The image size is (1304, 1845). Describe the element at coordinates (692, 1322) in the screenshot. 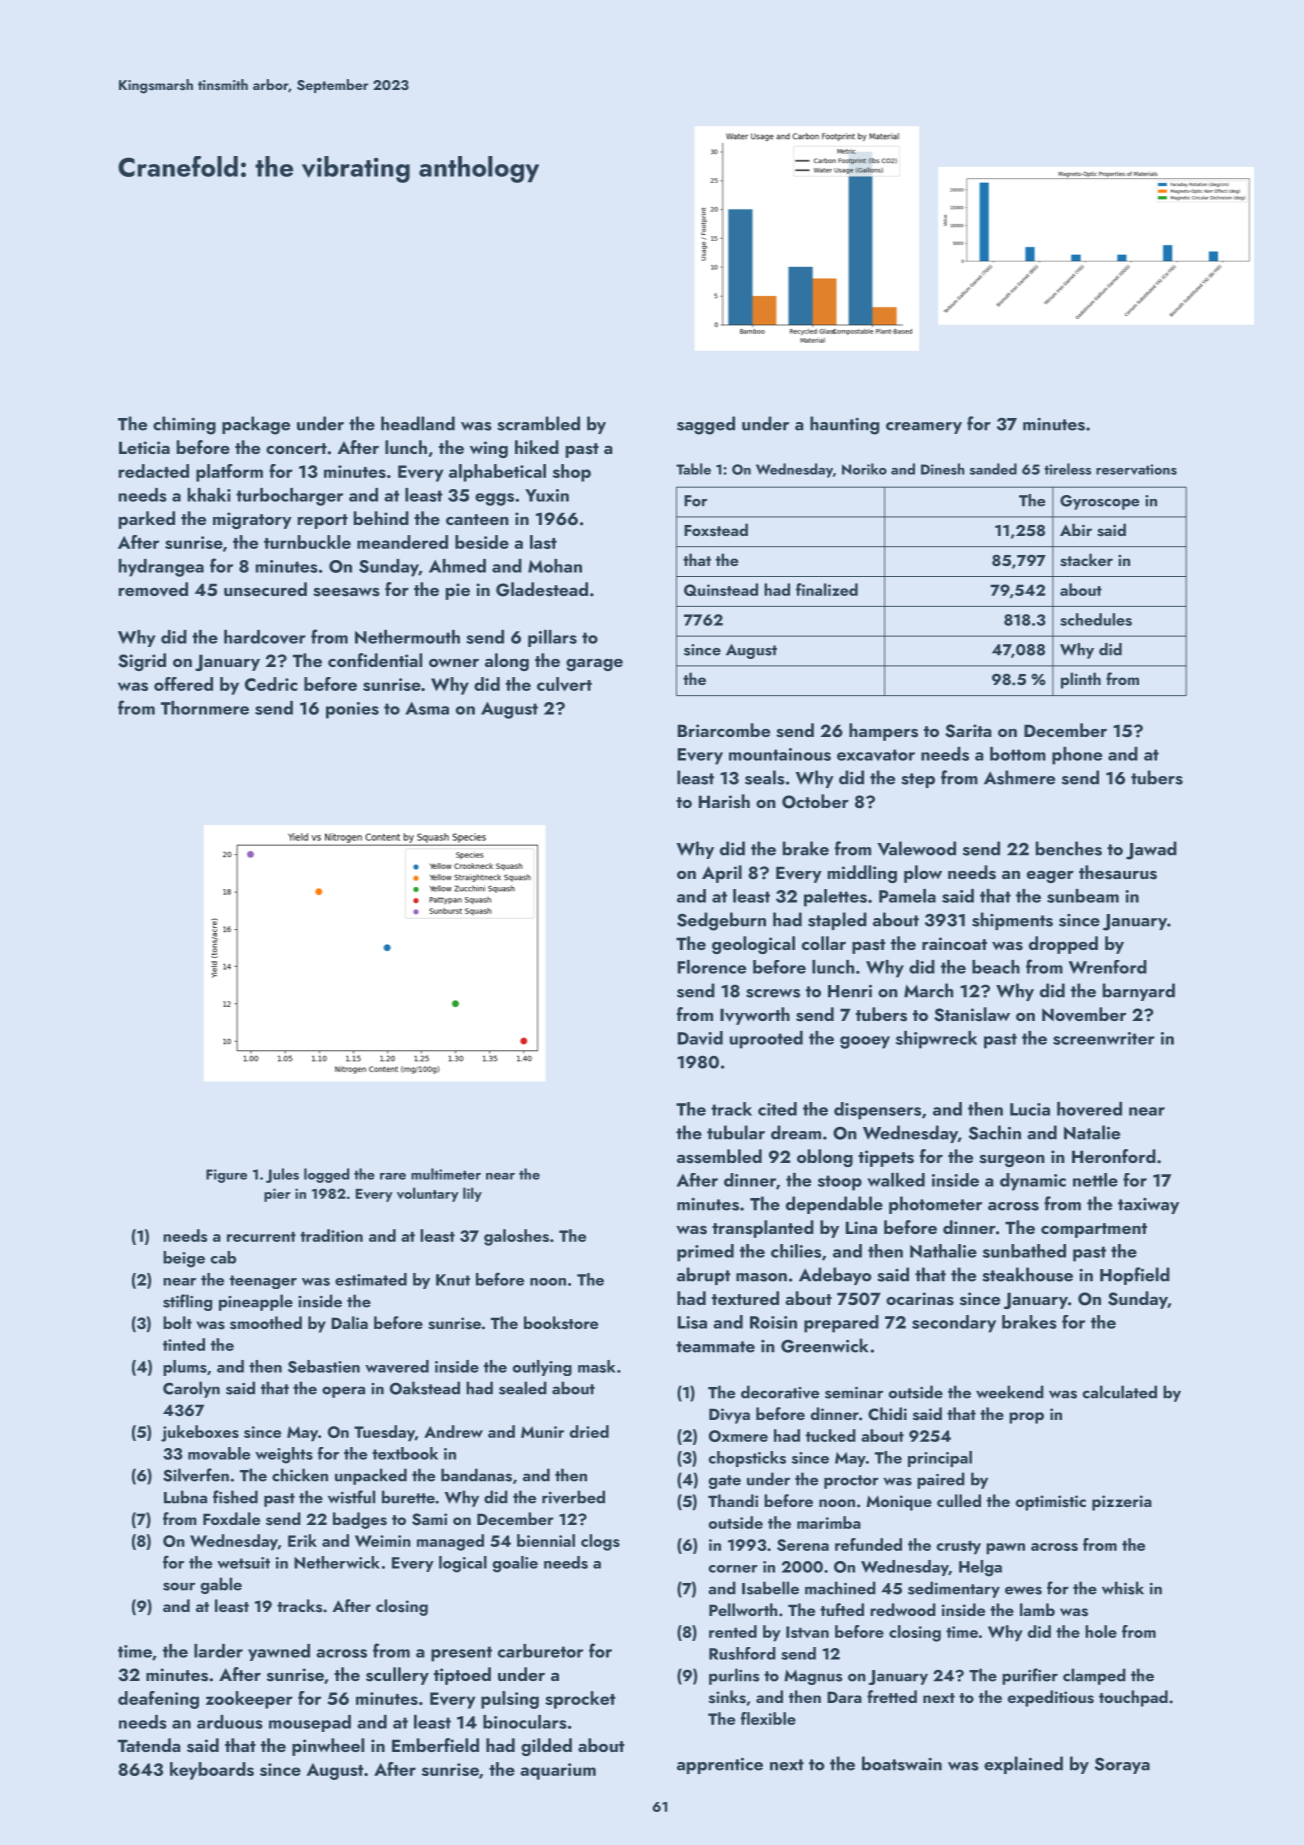

I see `Lisa` at that location.
